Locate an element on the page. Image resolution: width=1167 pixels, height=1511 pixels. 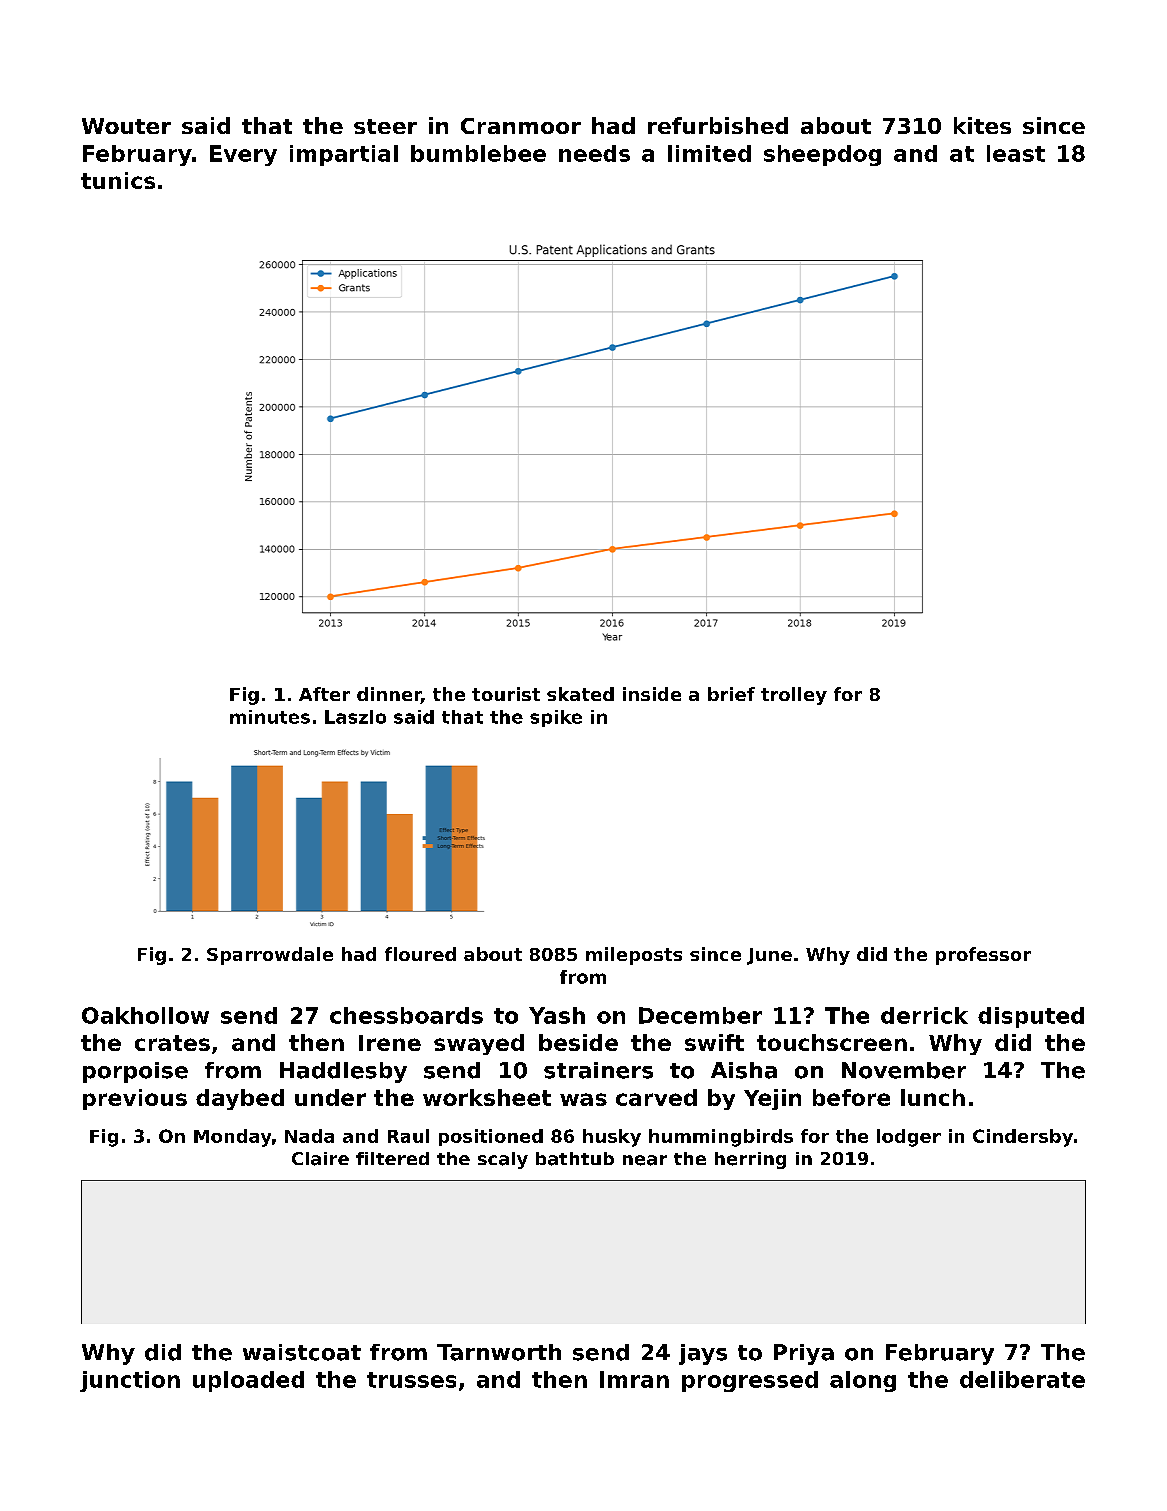
trolley is located at coordinates (794, 696).
